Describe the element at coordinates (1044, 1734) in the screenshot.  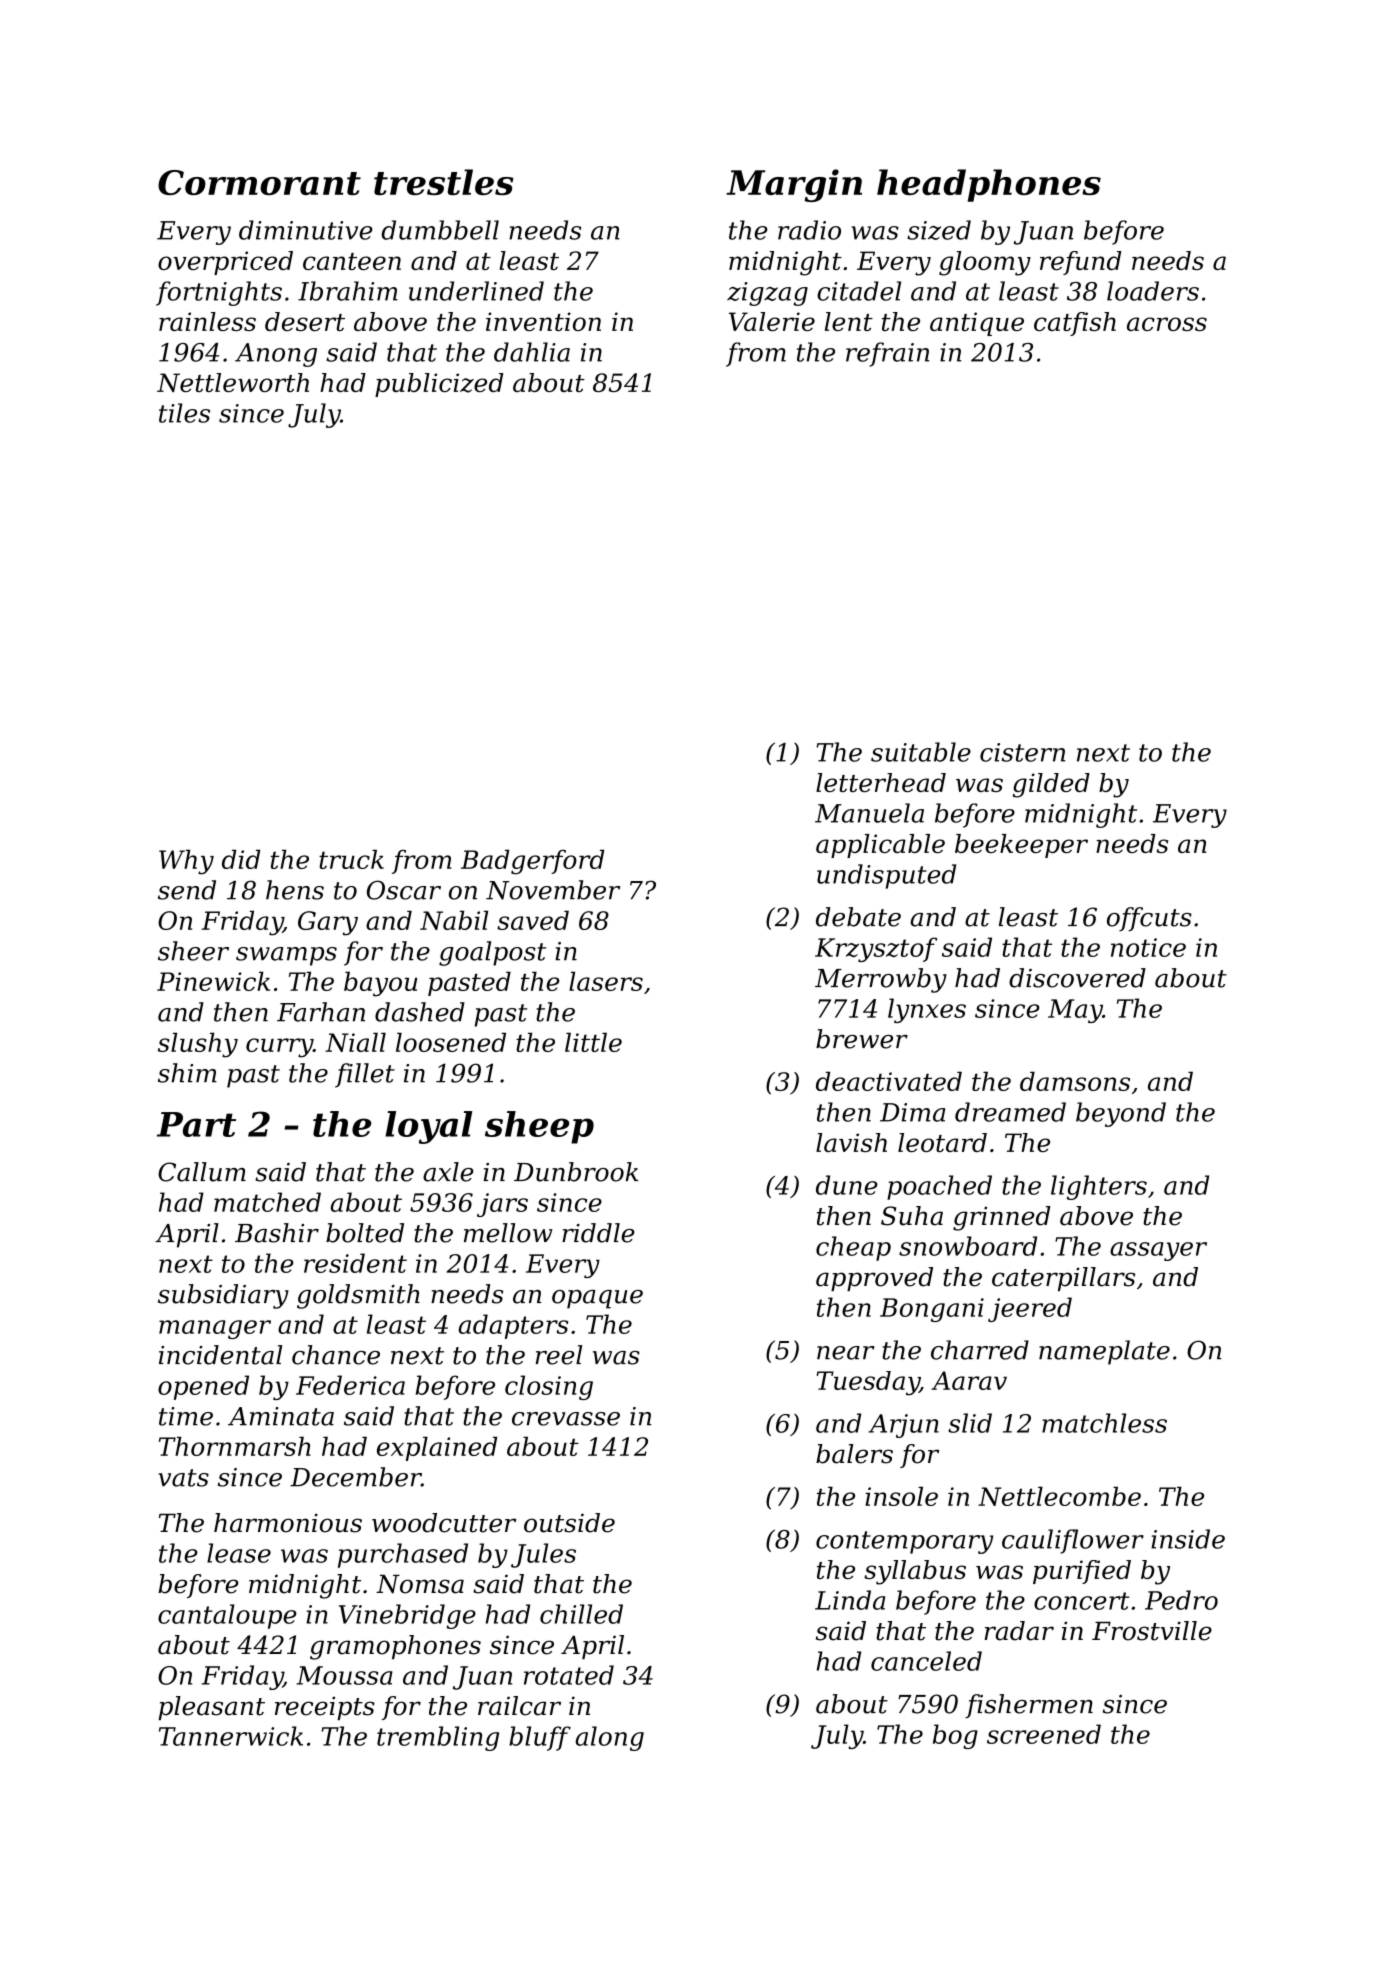
I see `screened` at that location.
